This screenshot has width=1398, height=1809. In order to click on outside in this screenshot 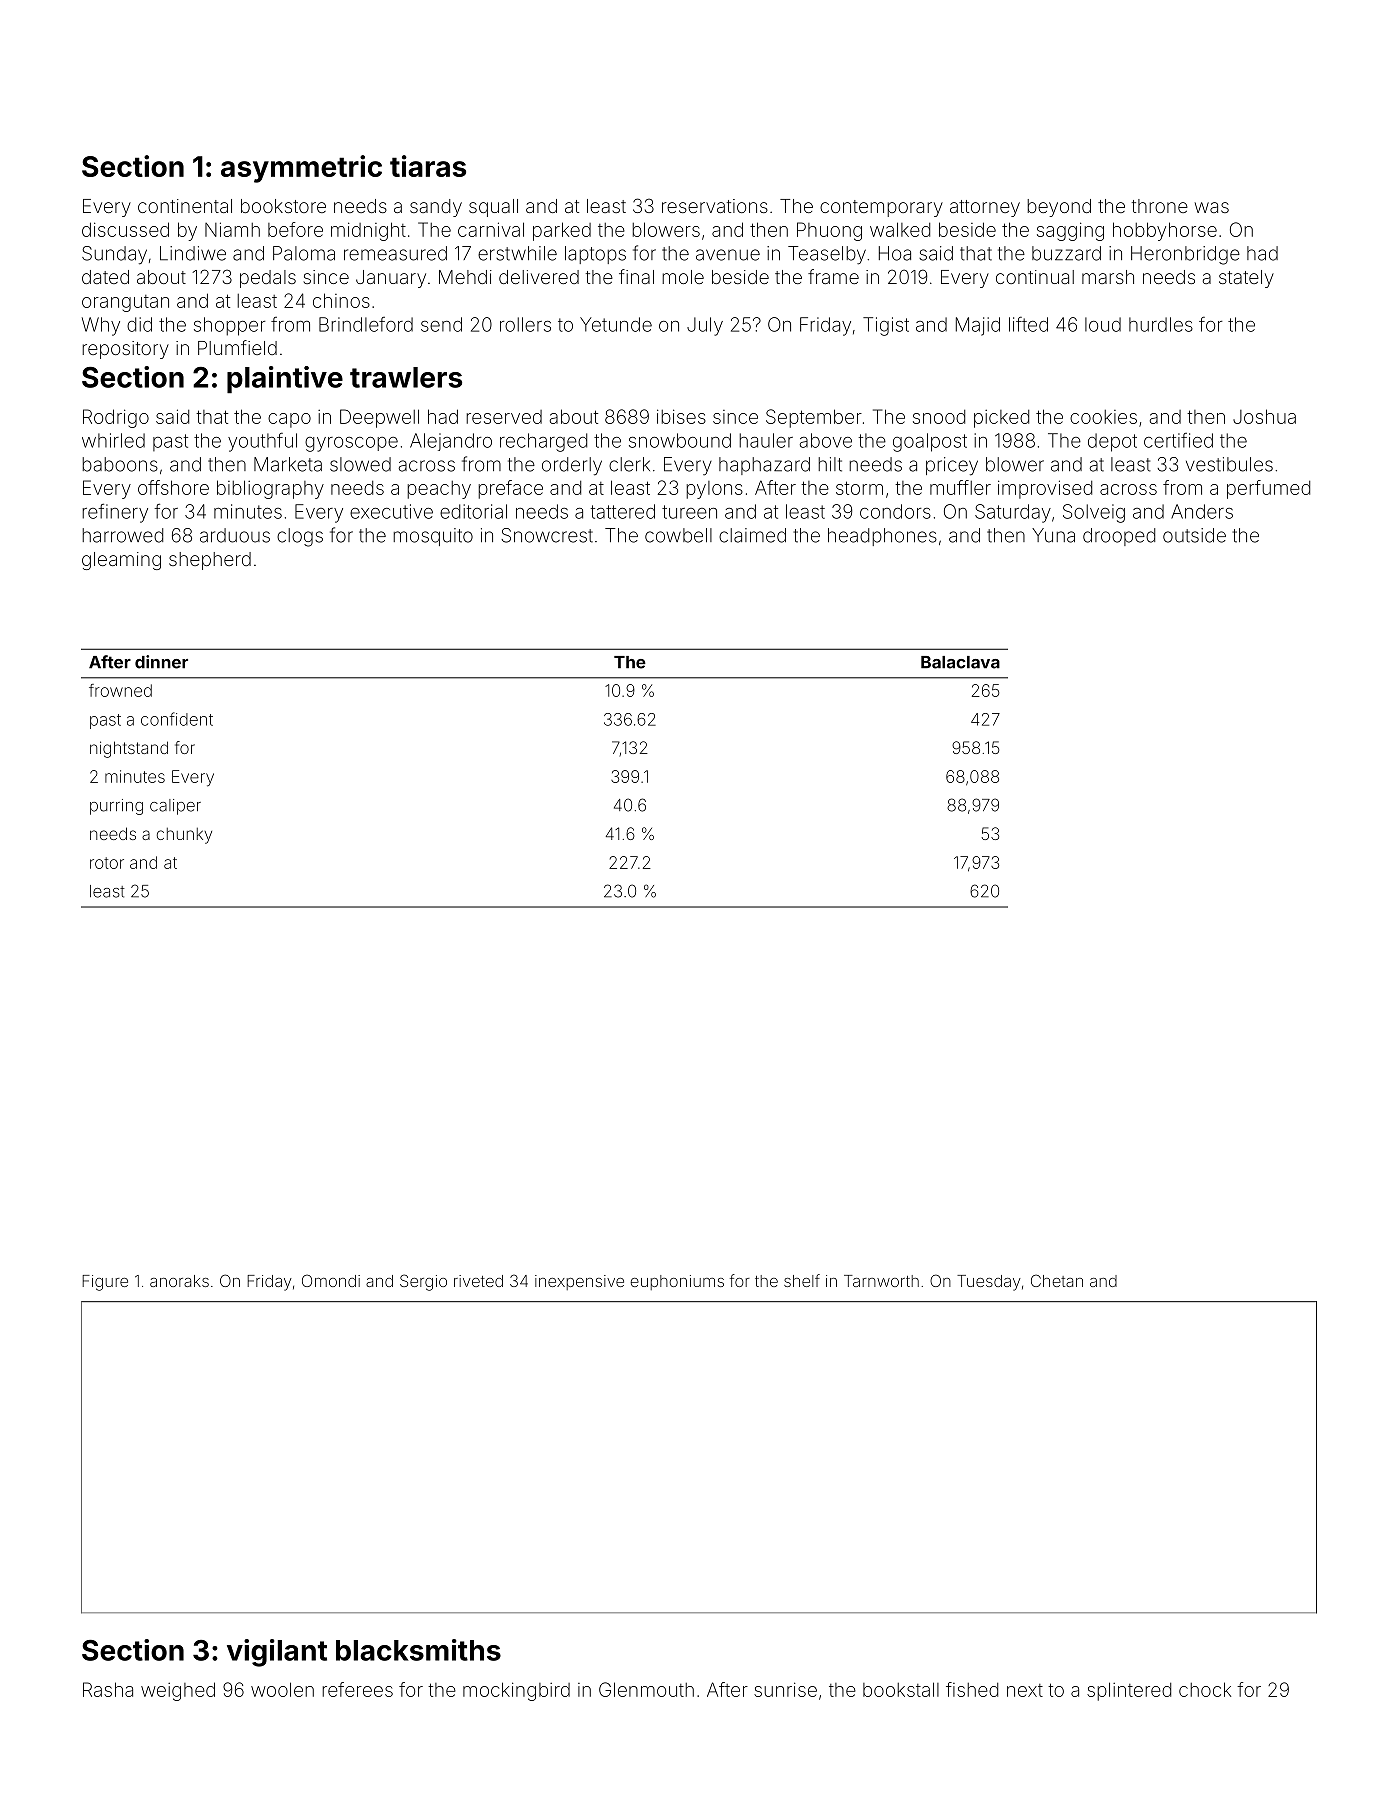, I will do `click(1194, 535)`.
